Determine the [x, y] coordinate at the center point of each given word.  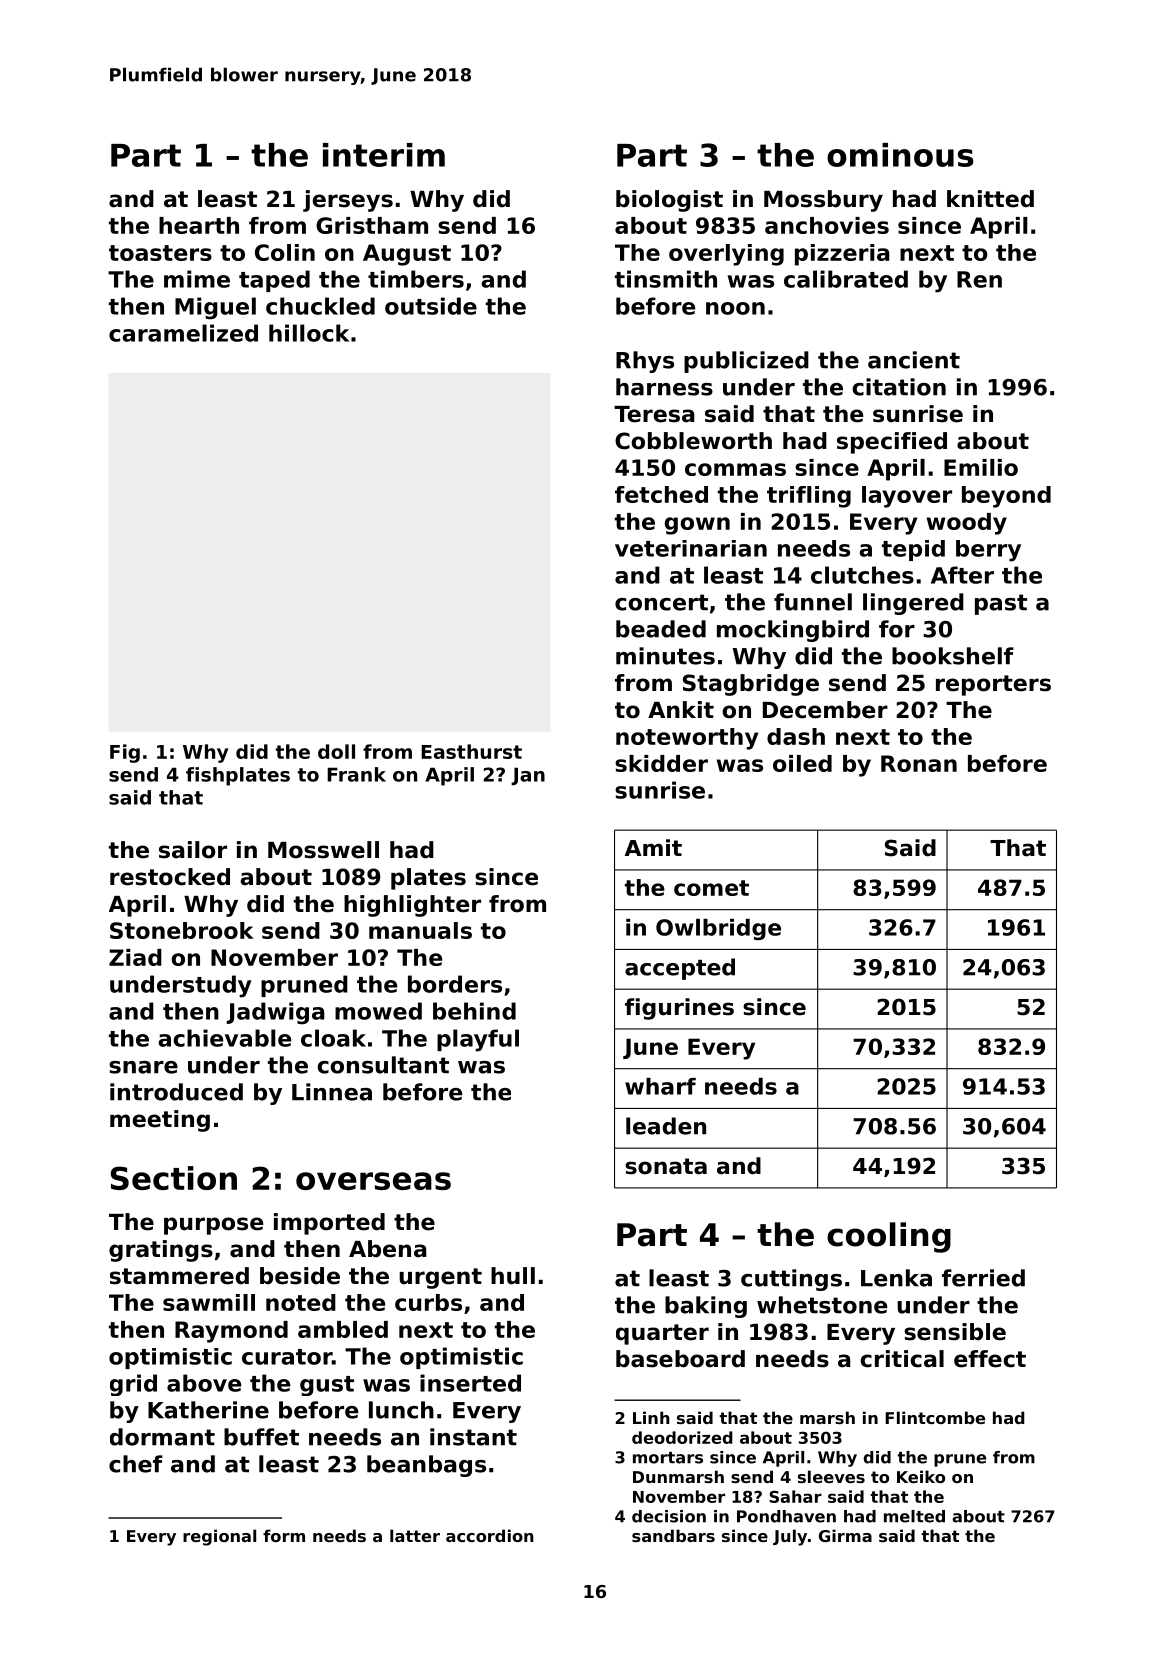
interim [384, 155]
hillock [309, 333]
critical [902, 1359]
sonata [666, 1166]
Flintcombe [935, 1417]
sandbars [673, 1535]
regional [219, 1537]
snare [143, 1067]
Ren [979, 279]
